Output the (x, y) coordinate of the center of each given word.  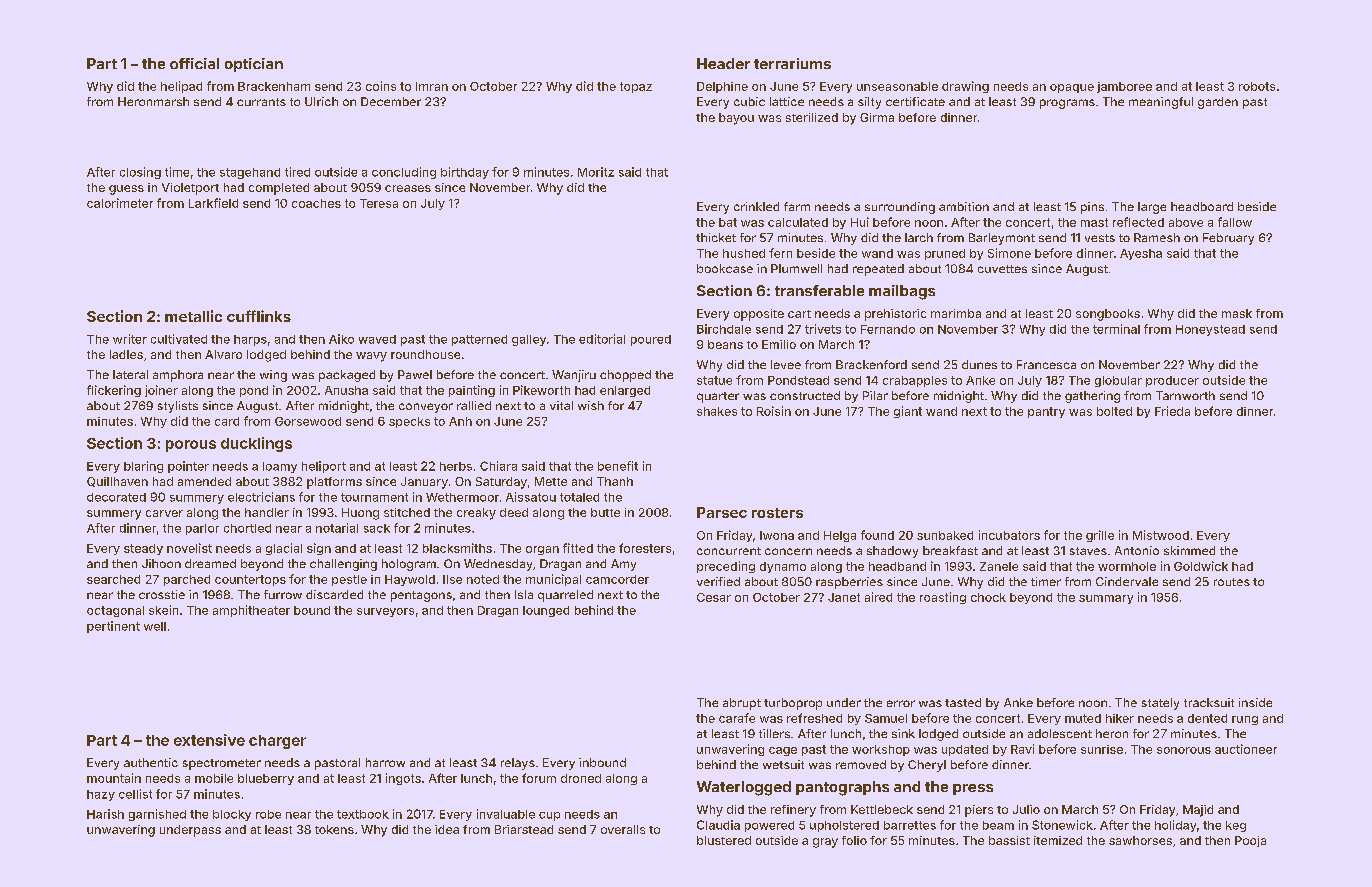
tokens (334, 829)
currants (261, 102)
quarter (718, 397)
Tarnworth (1185, 395)
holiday (1175, 826)
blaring (143, 467)
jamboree (1124, 87)
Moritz (596, 172)
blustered (724, 840)
